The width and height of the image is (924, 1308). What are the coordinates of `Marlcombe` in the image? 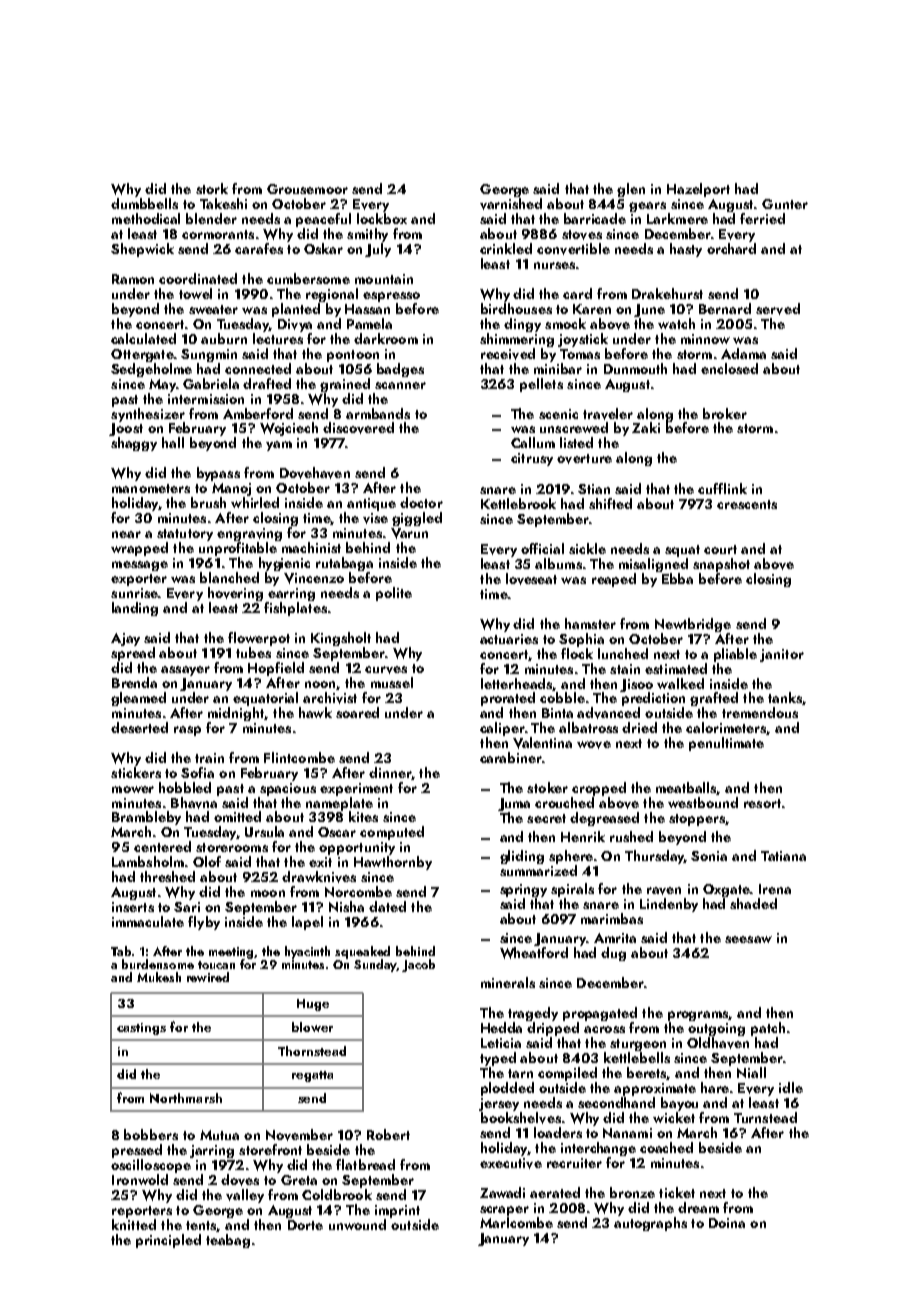 It's located at (516, 1222).
